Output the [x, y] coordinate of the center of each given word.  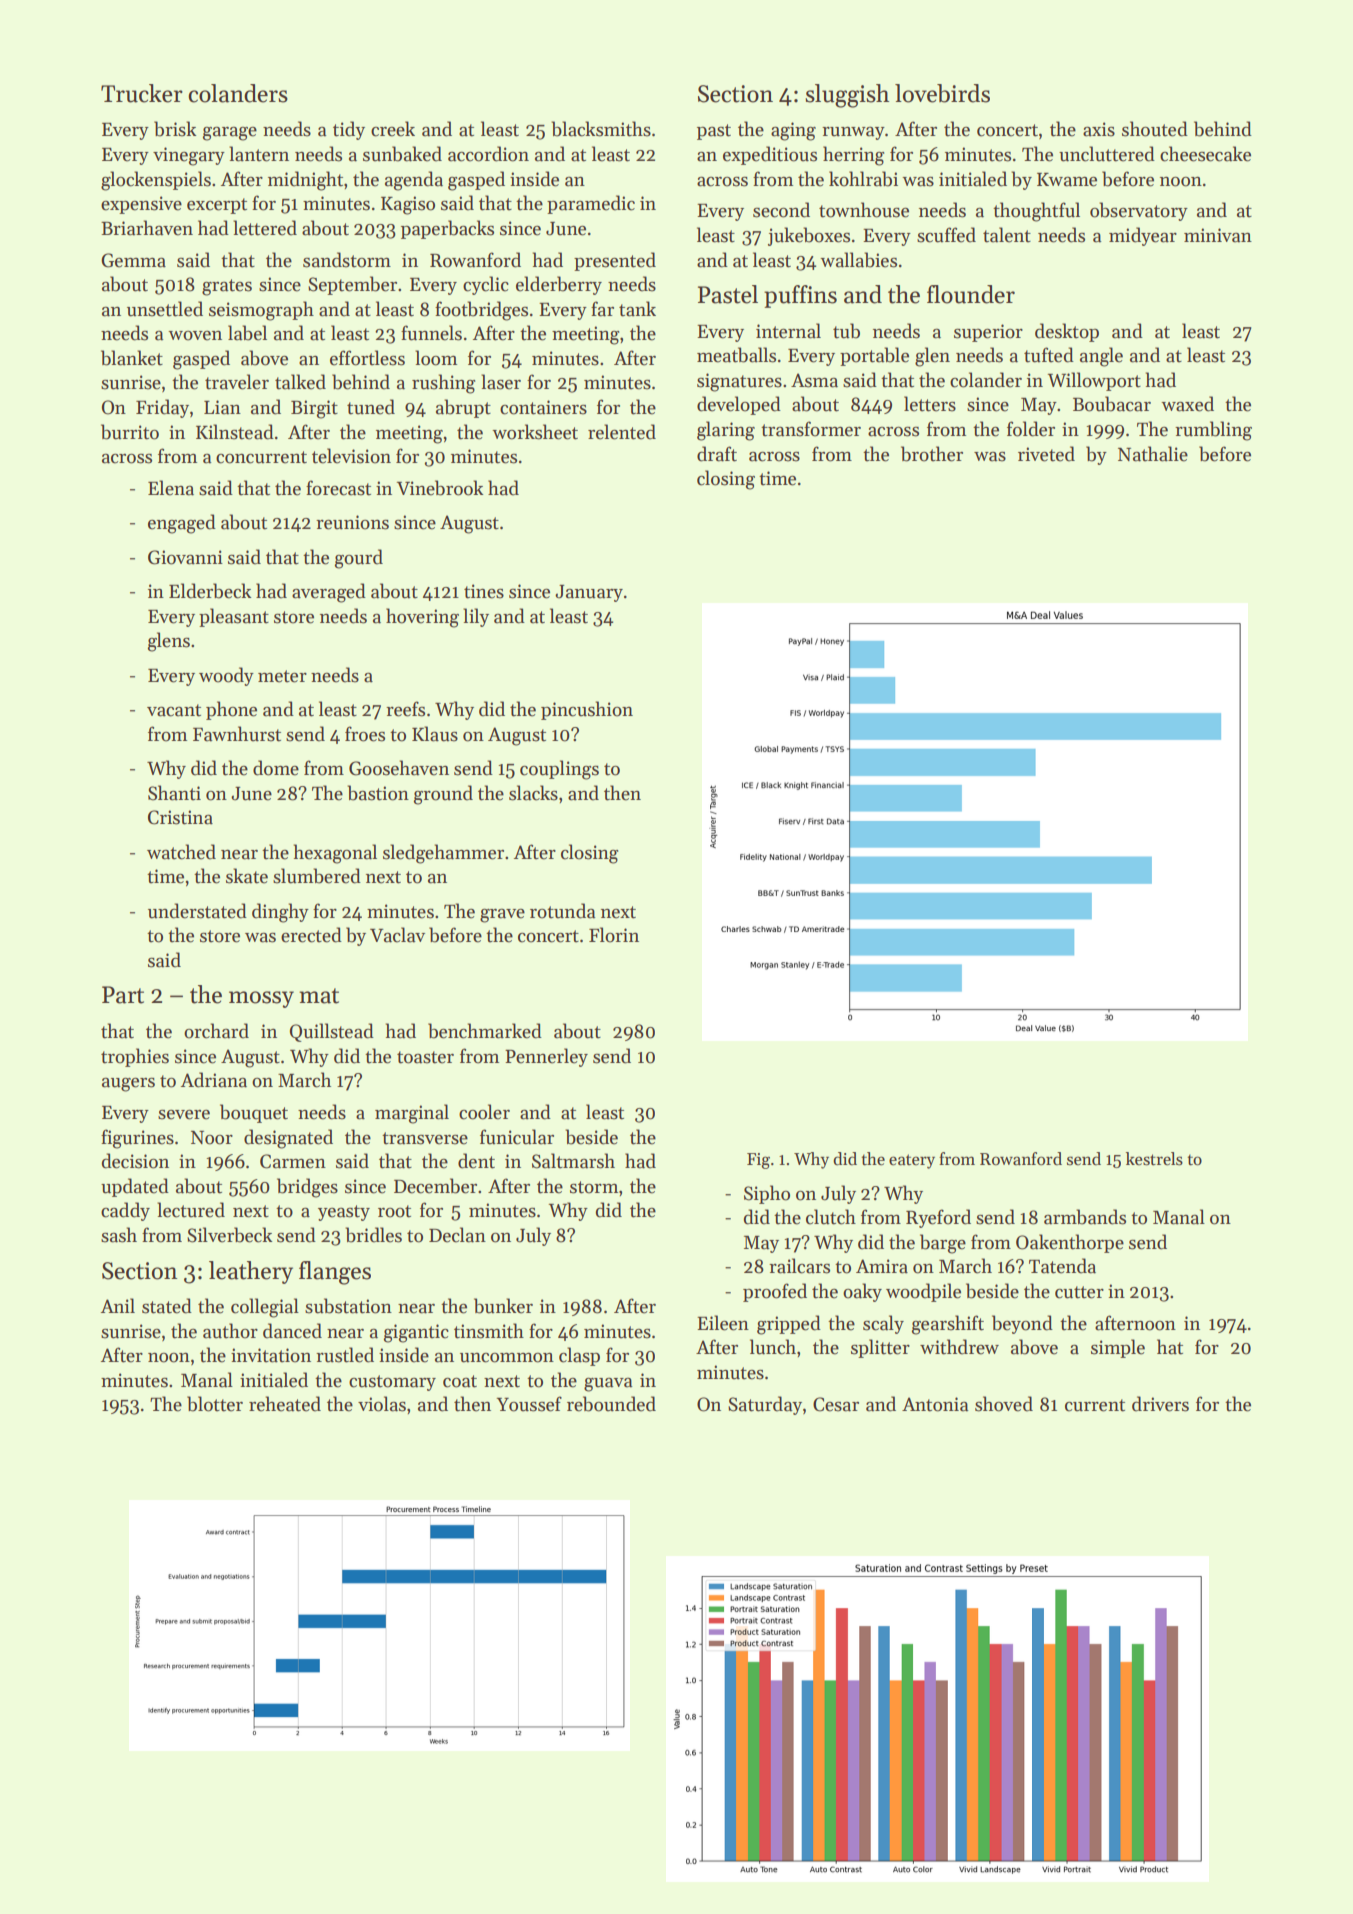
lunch [773, 1347]
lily [476, 617]
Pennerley [546, 1057]
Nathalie [1153, 454]
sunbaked [402, 154]
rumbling [1213, 431]
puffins [800, 296]
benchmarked [485, 1031]
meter [282, 676]
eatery [912, 1161]
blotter [215, 1404]
